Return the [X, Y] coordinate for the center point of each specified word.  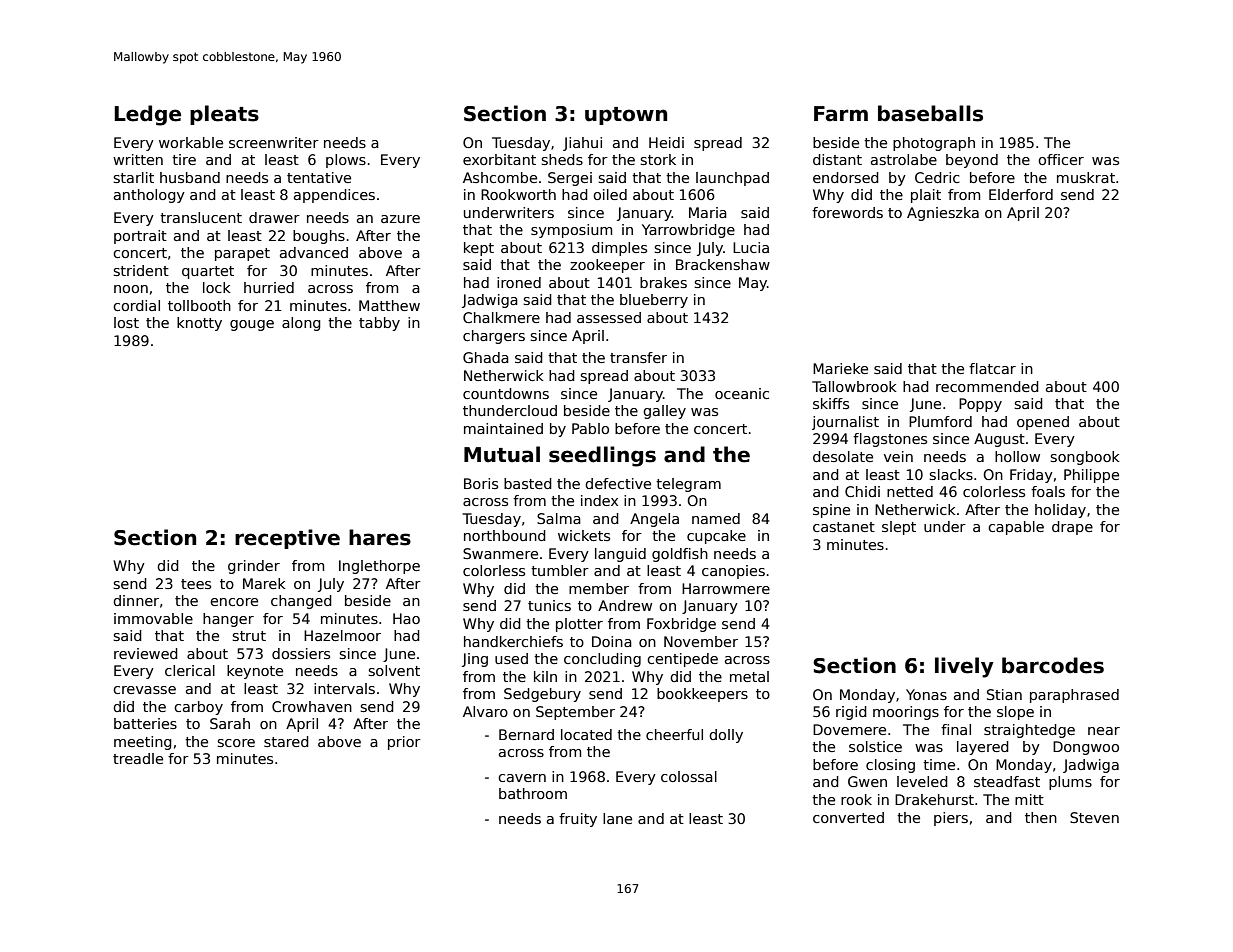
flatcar [992, 368]
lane [617, 818]
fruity [578, 820]
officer [1061, 159]
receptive [287, 539]
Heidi [666, 142]
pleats [224, 115]
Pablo [590, 428]
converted [848, 817]
